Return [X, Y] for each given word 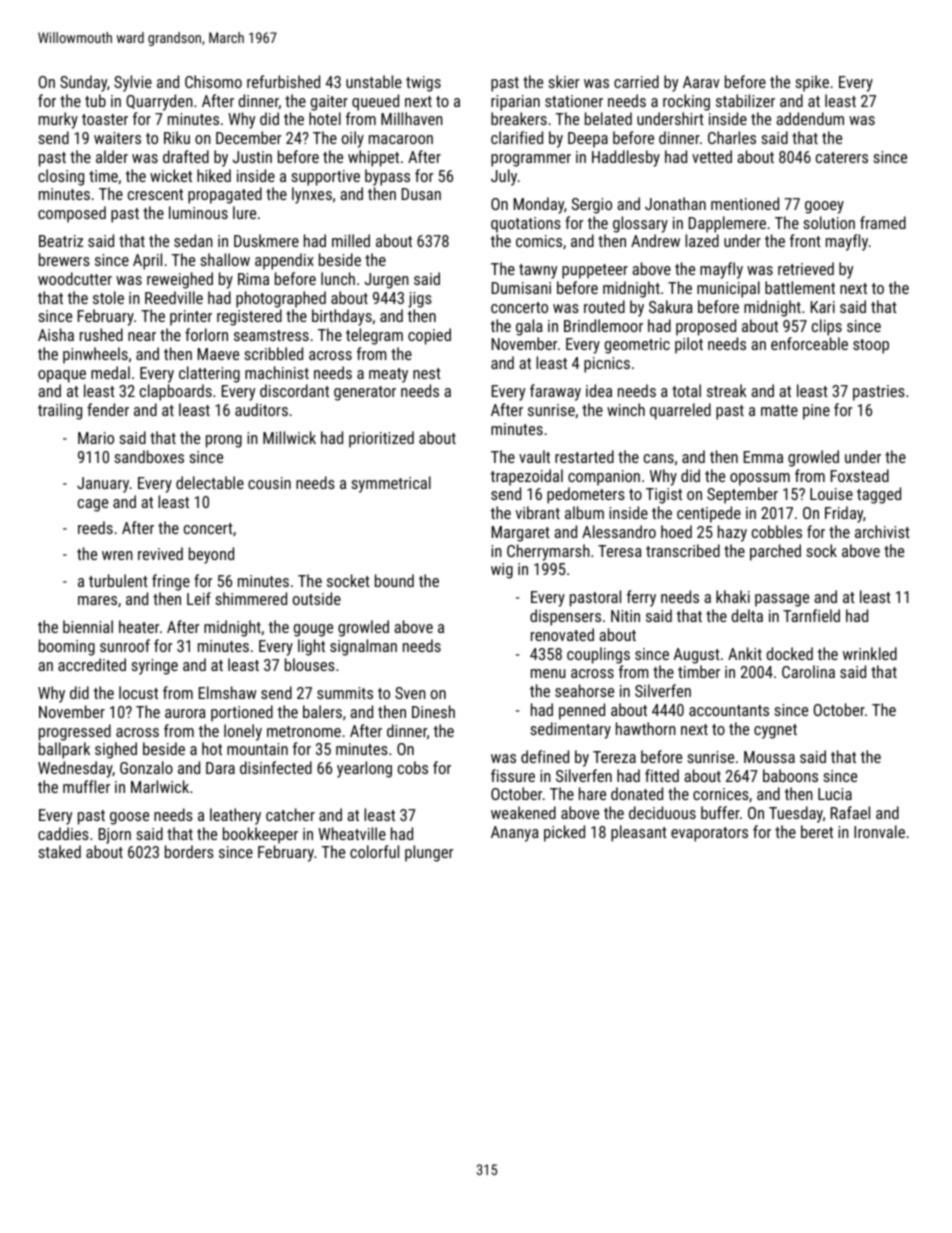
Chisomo [213, 81]
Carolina [808, 671]
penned [582, 711]
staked [59, 851]
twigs [423, 84]
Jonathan [675, 203]
